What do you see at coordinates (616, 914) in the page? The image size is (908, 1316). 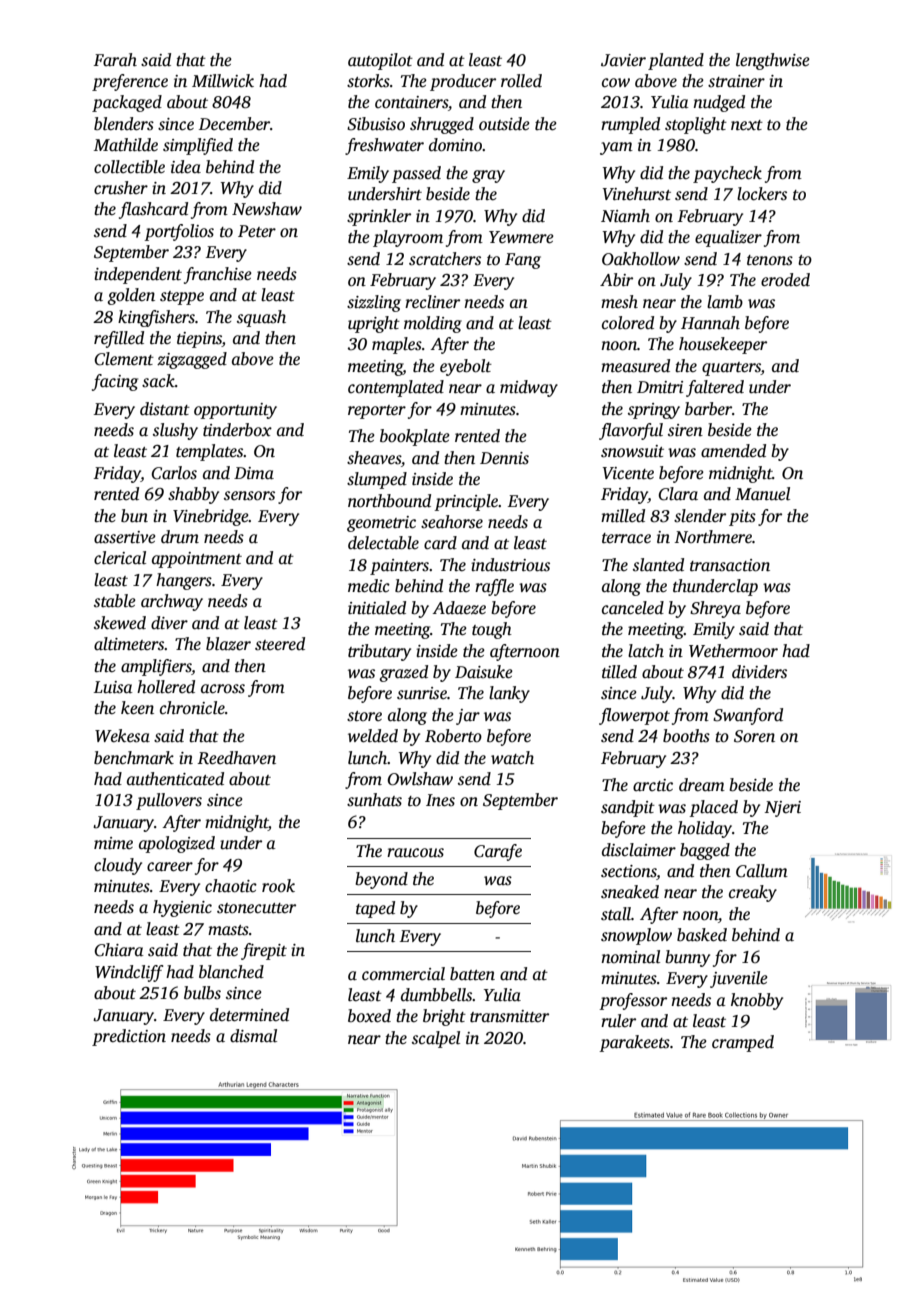 I see `stall` at bounding box center [616, 914].
